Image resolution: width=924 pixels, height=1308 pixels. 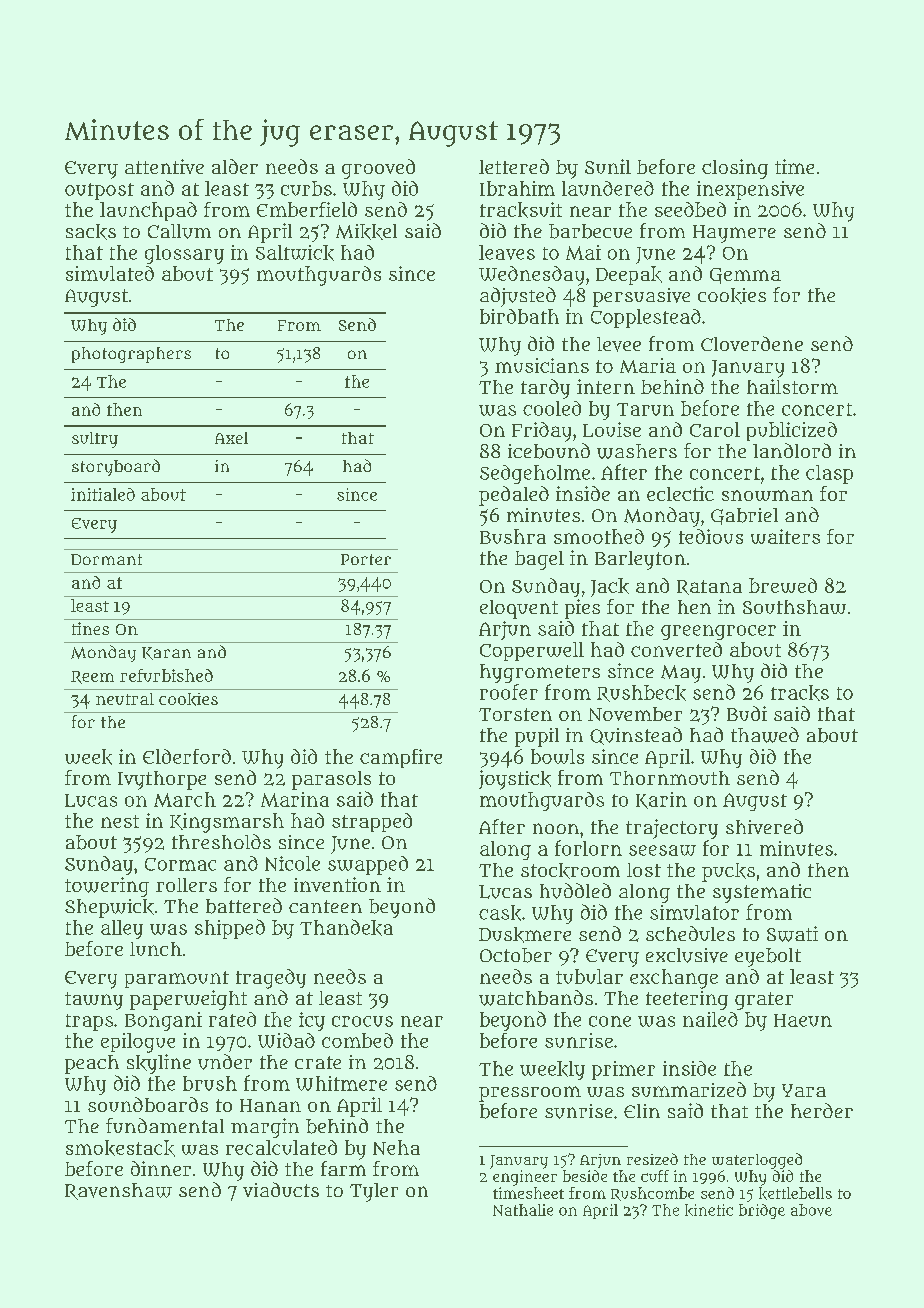 I want to click on shivered, so click(x=764, y=826).
